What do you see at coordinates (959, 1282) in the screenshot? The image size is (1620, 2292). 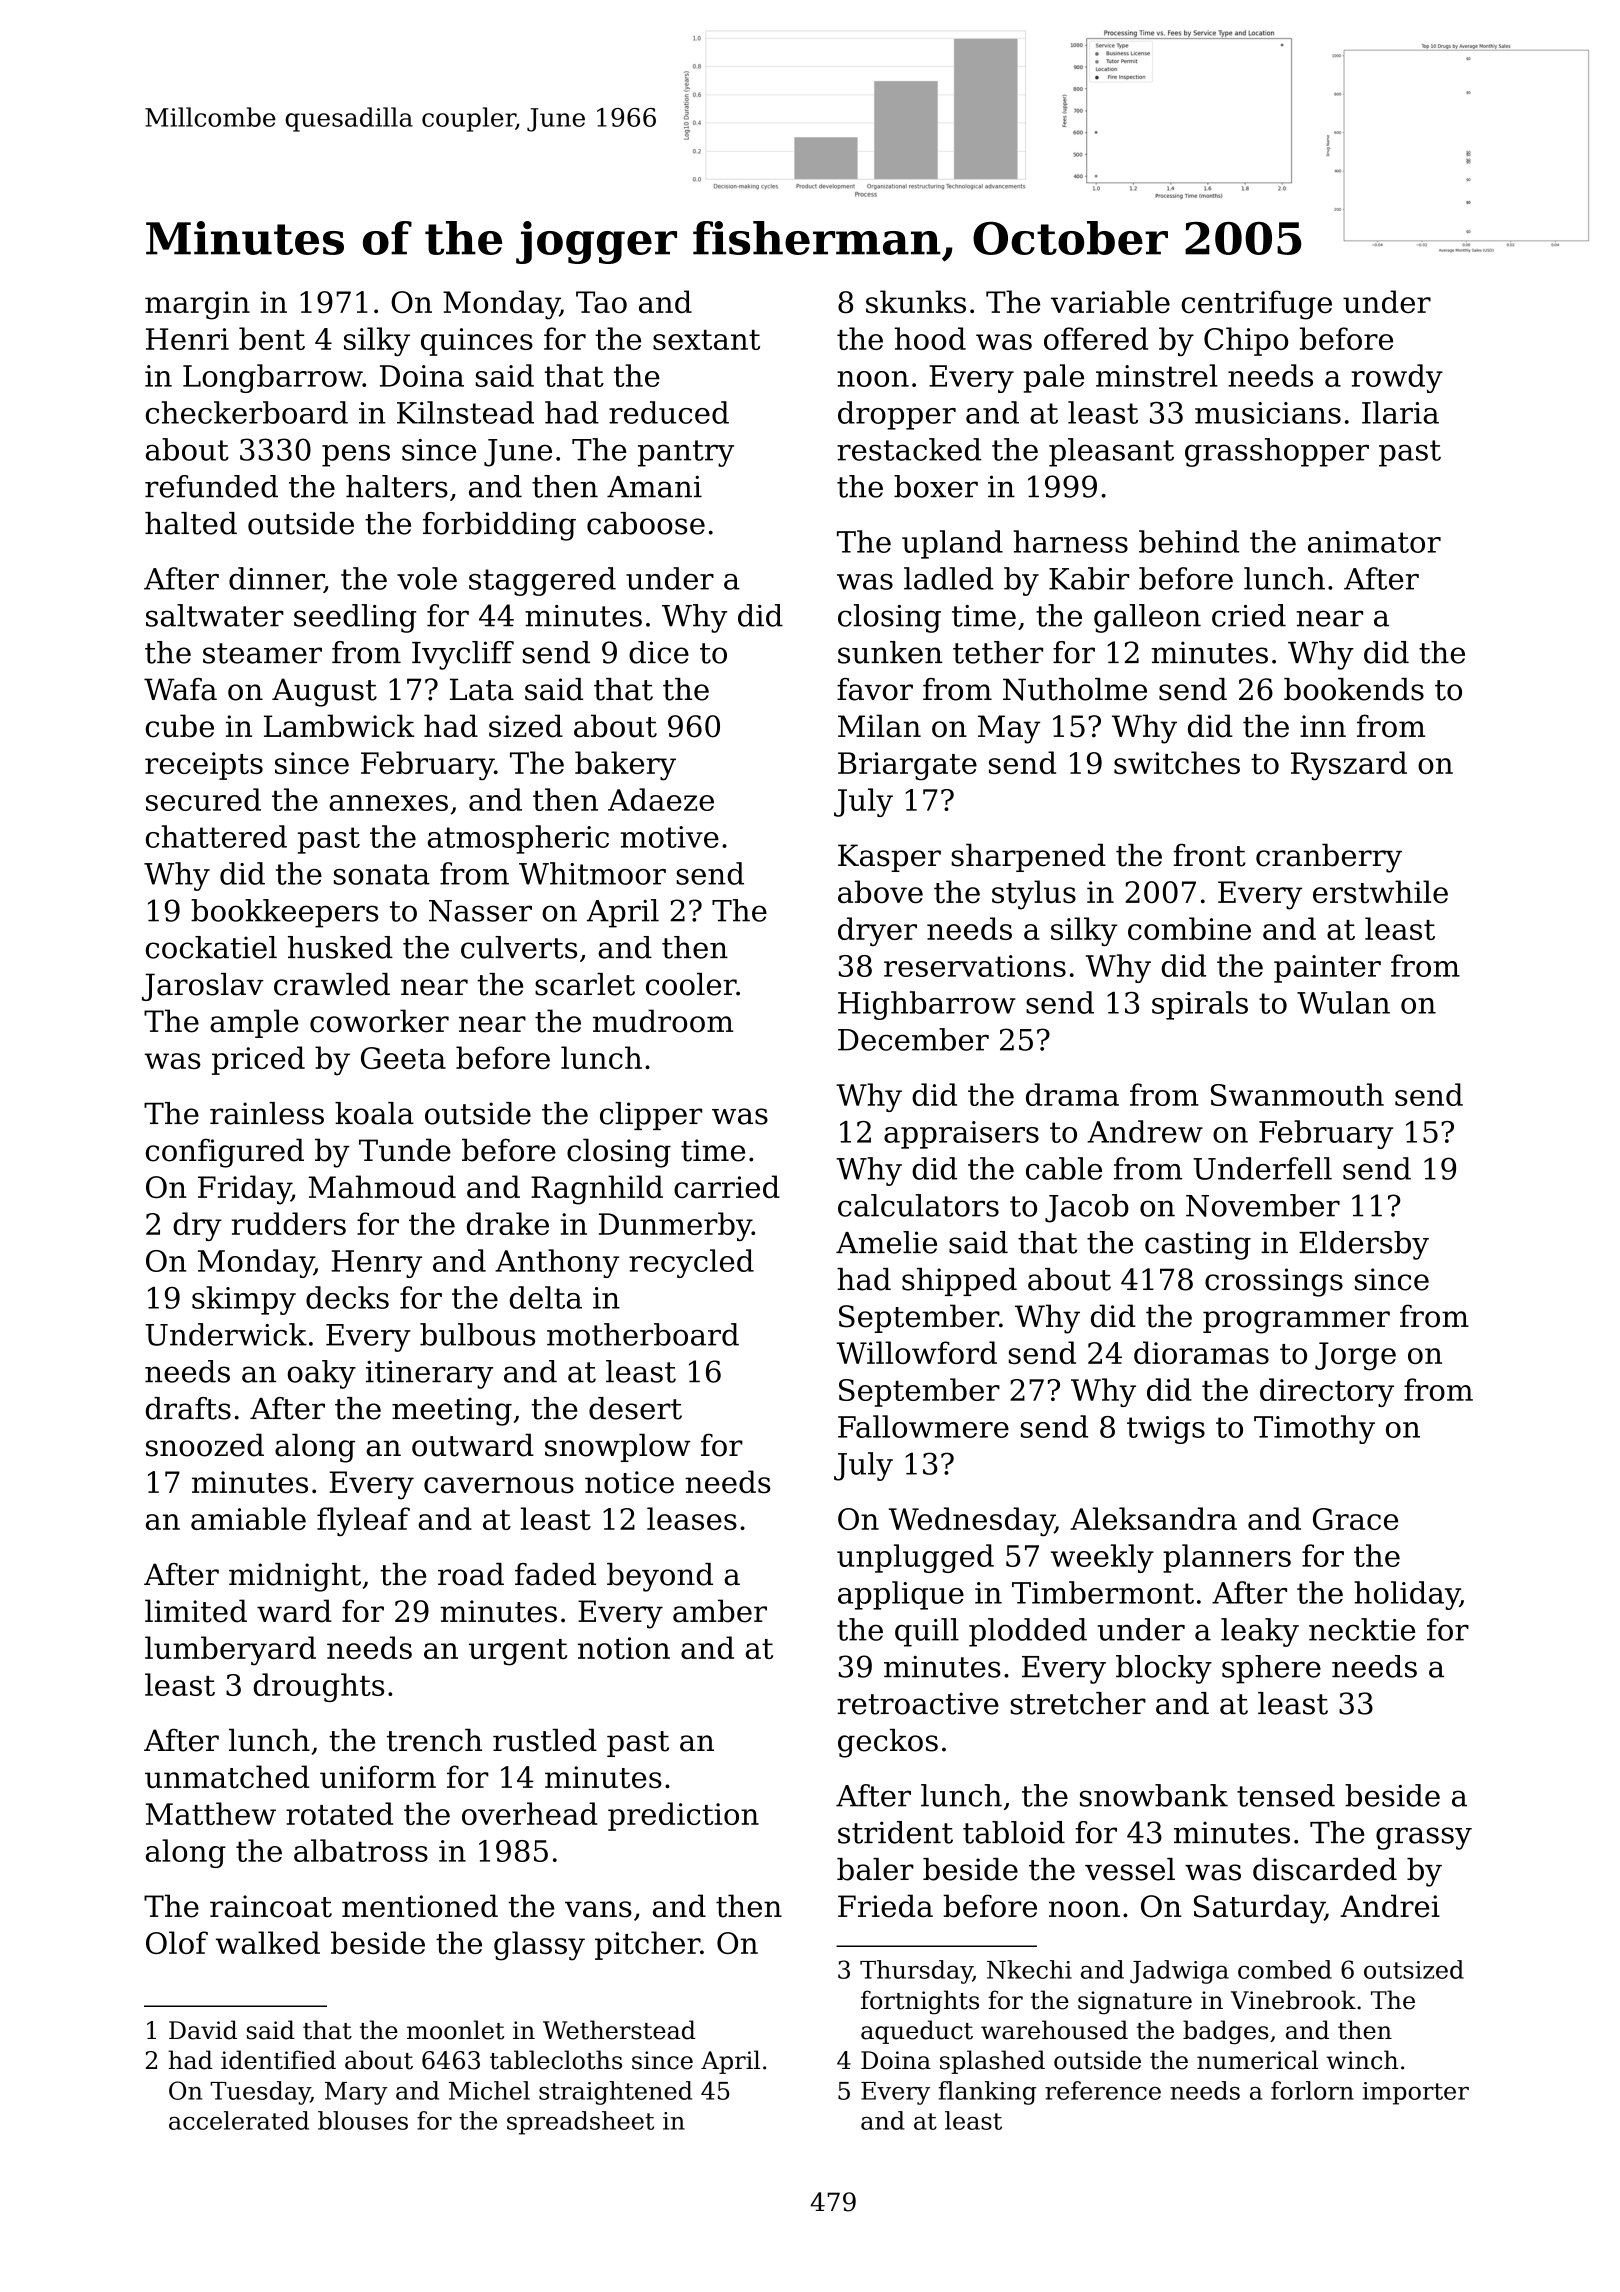 I see `shipped` at bounding box center [959, 1282].
